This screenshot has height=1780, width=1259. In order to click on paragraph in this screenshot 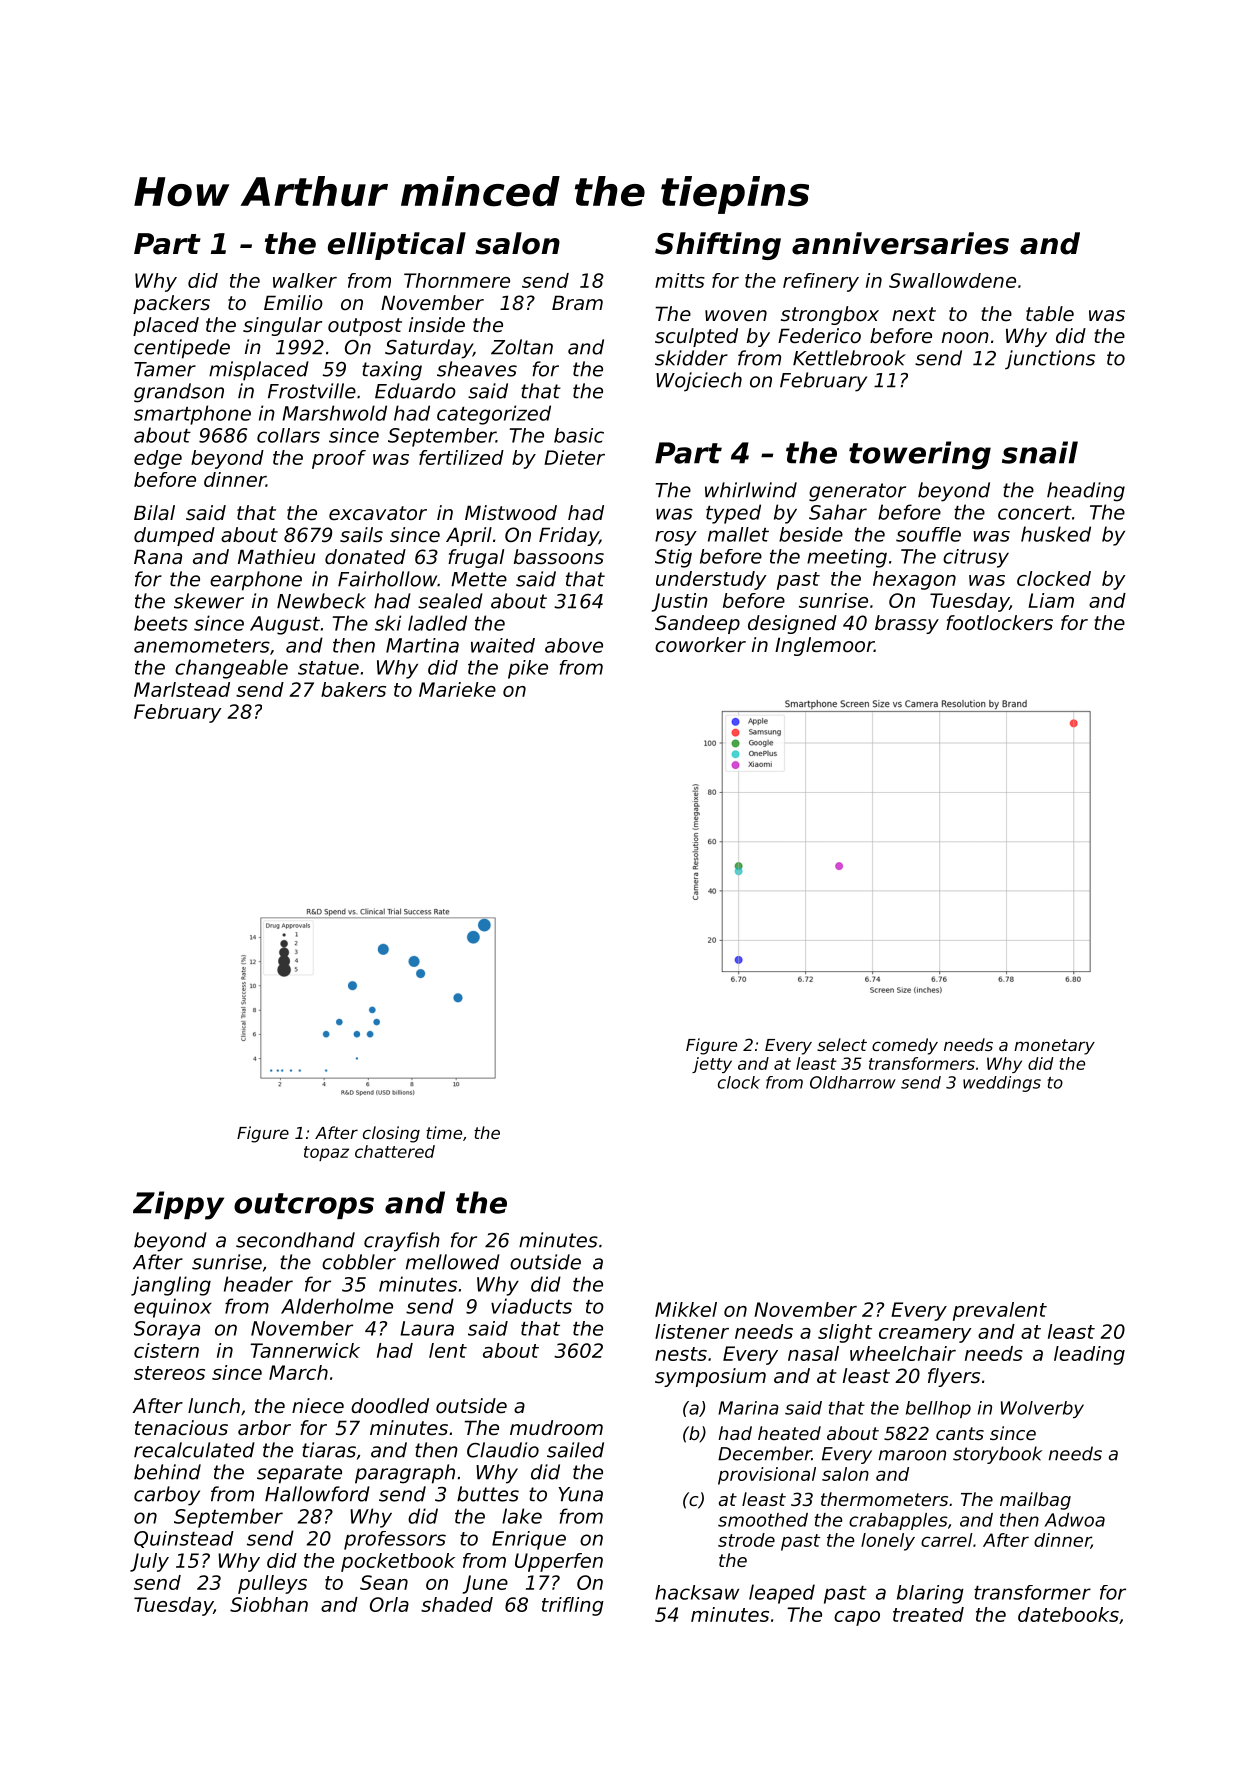, I will do `click(405, 1474)`.
